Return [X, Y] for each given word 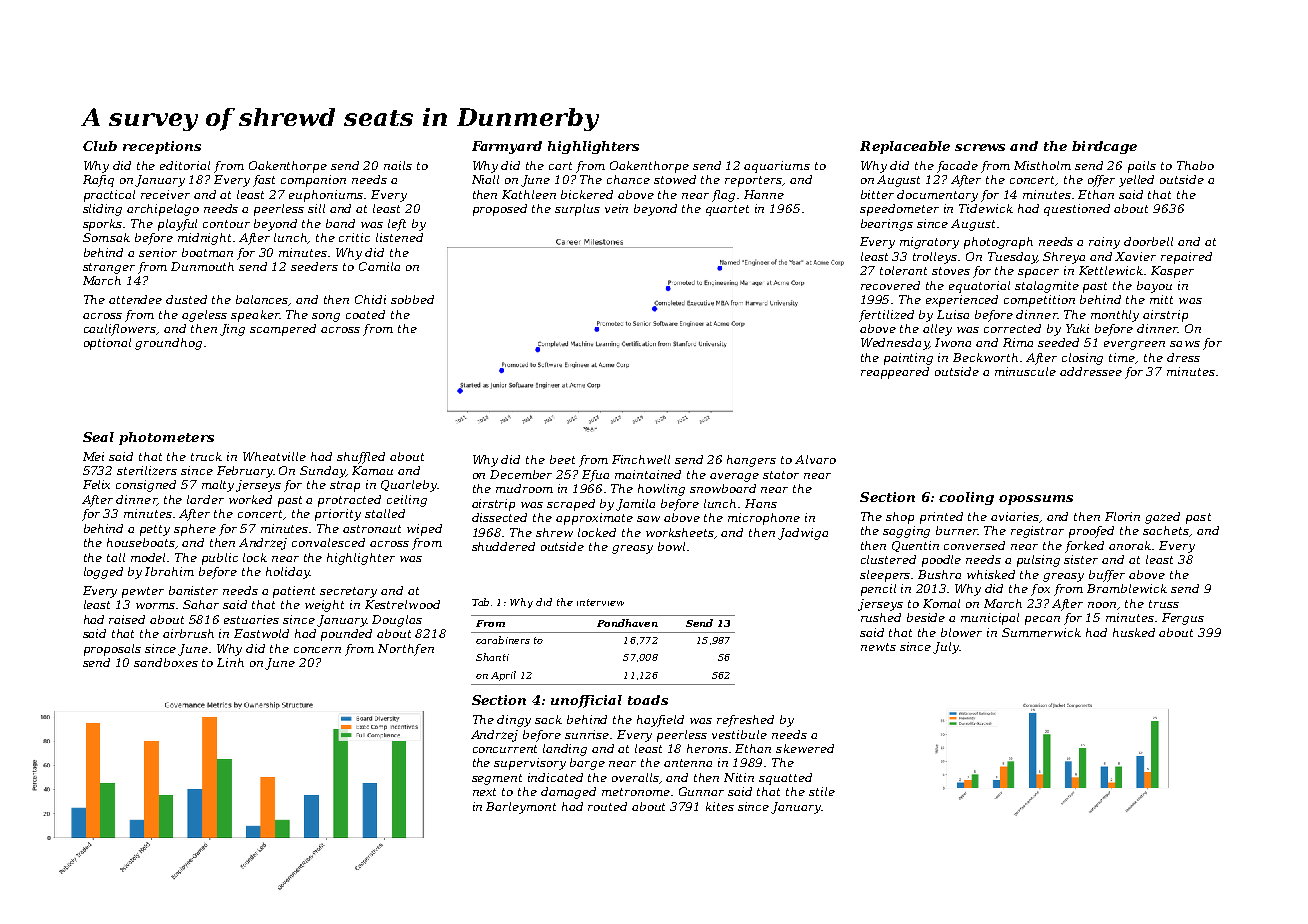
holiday [288, 573]
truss [1164, 604]
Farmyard [507, 147]
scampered [283, 330]
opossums [1036, 500]
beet [562, 459]
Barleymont [521, 808]
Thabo [1195, 165]
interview [600, 602]
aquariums [777, 167]
